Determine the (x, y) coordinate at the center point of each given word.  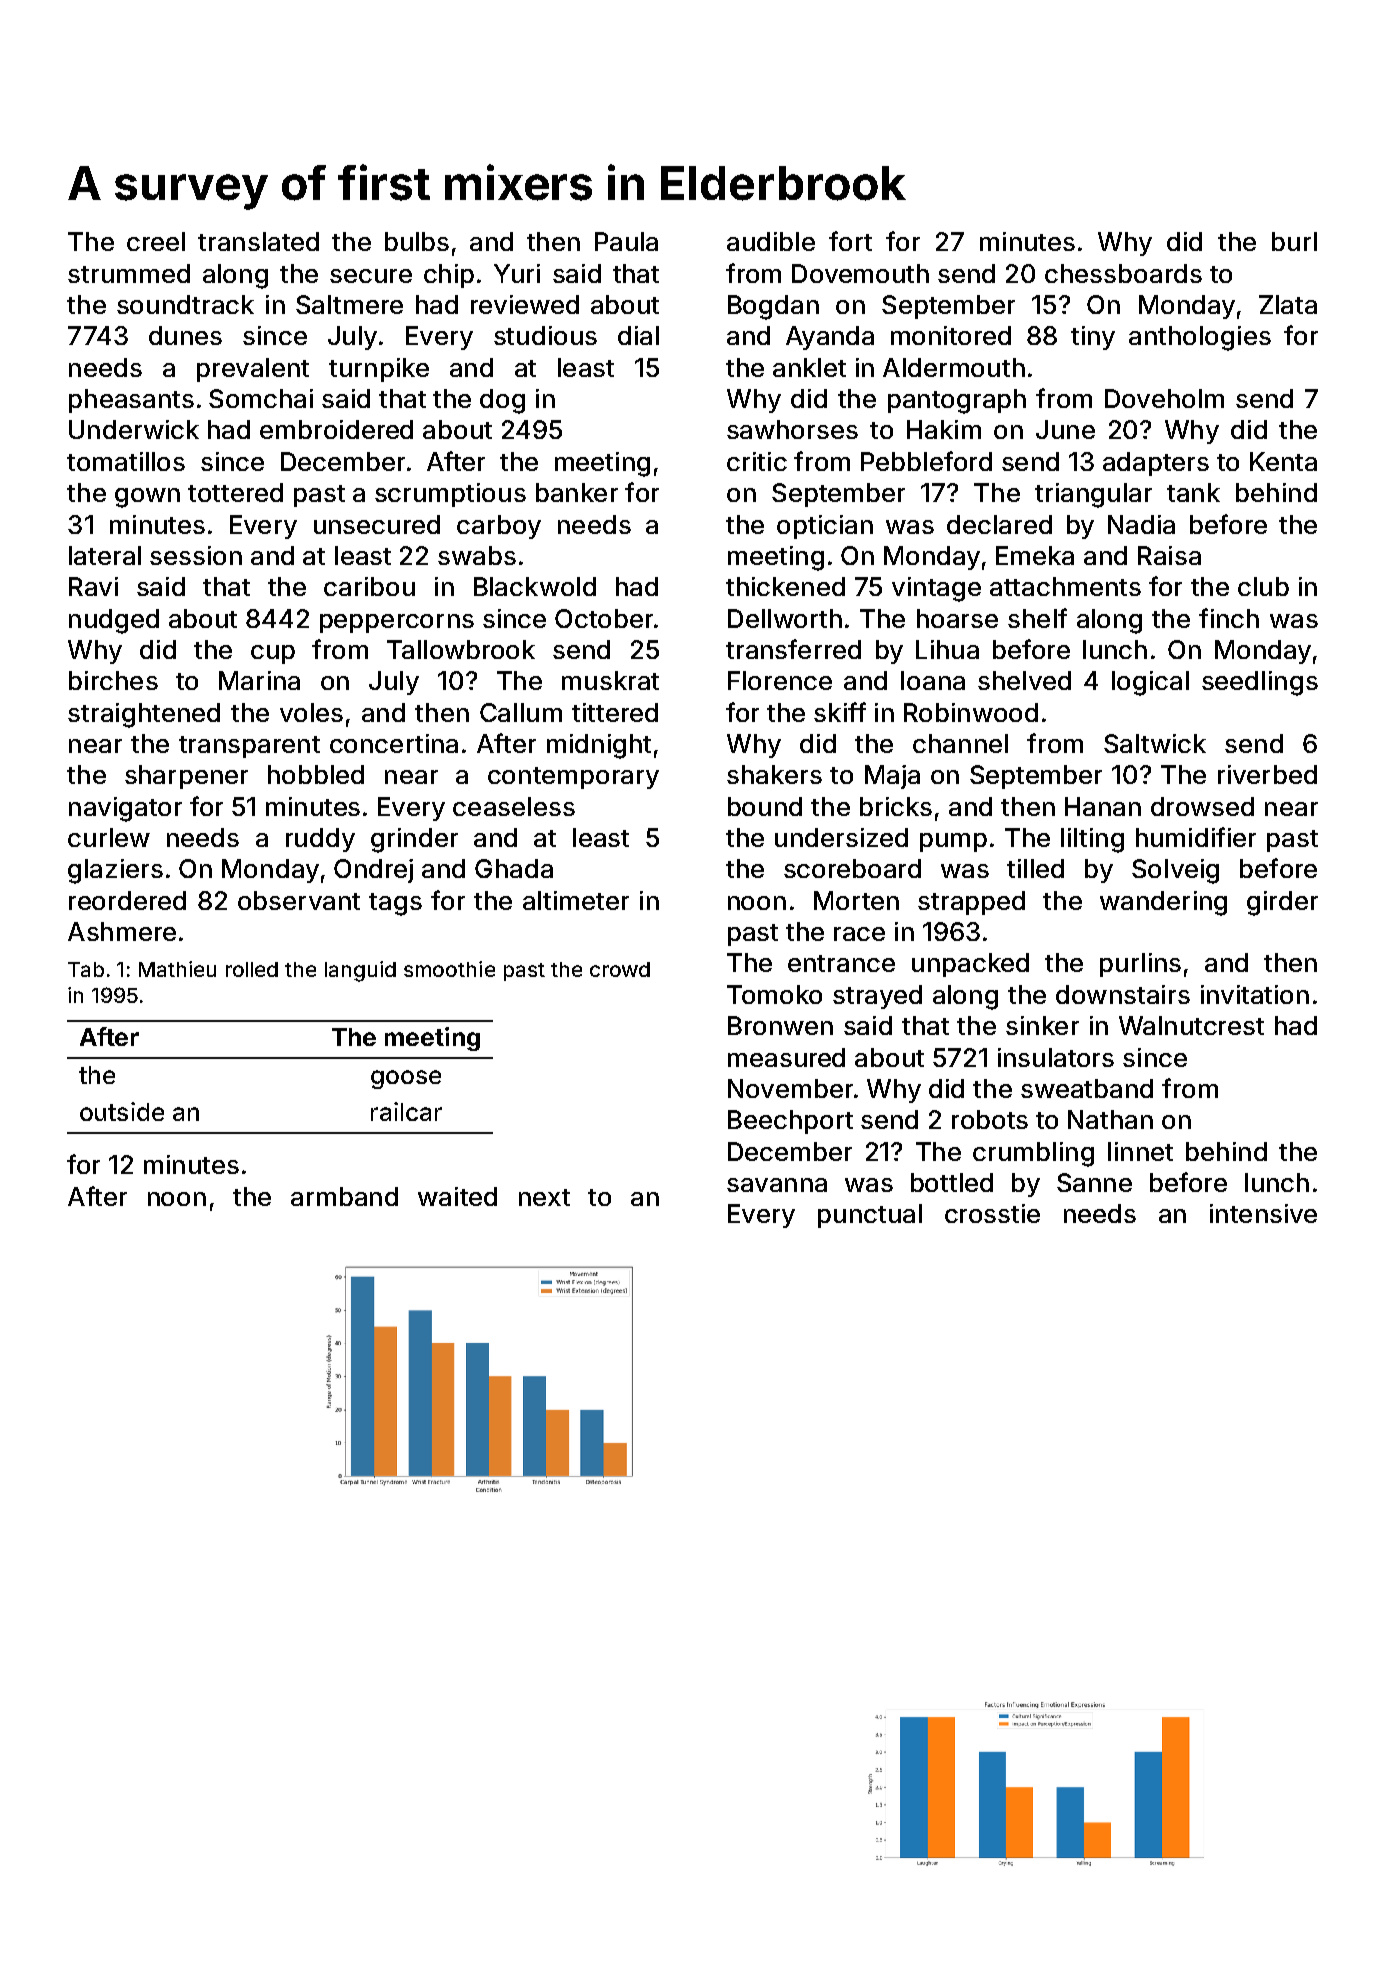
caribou (369, 586)
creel (156, 241)
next (544, 1197)
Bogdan (773, 307)
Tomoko (774, 994)
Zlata (1288, 304)
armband (344, 1196)
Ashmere (122, 931)
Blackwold (535, 586)
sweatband (1087, 1088)
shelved (1024, 680)
